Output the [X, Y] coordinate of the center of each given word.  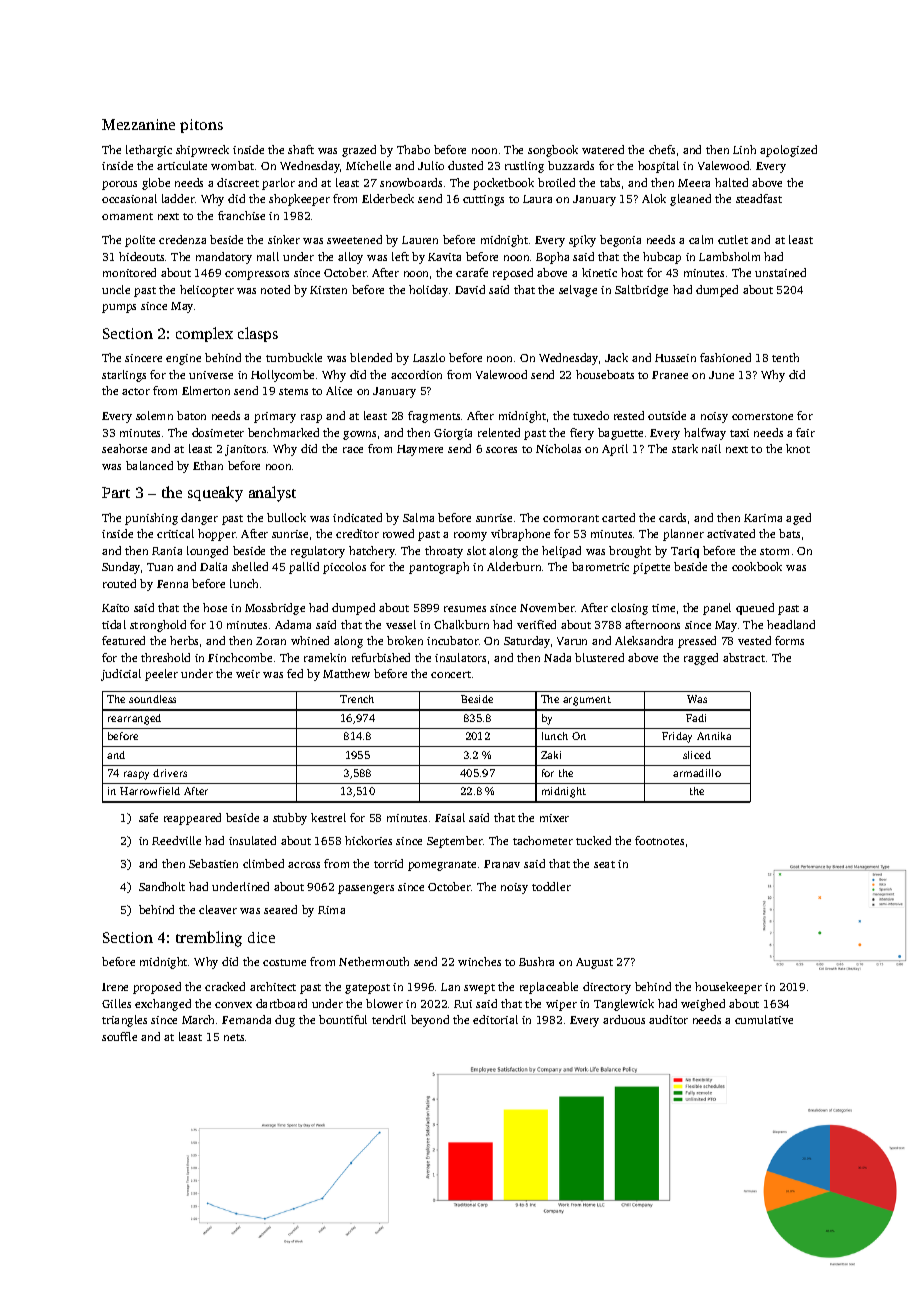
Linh [744, 149]
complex [204, 334]
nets [234, 1037]
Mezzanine [138, 124]
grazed [359, 151]
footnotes [659, 840]
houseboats [605, 374]
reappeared [192, 819]
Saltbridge [641, 291]
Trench [357, 699]
